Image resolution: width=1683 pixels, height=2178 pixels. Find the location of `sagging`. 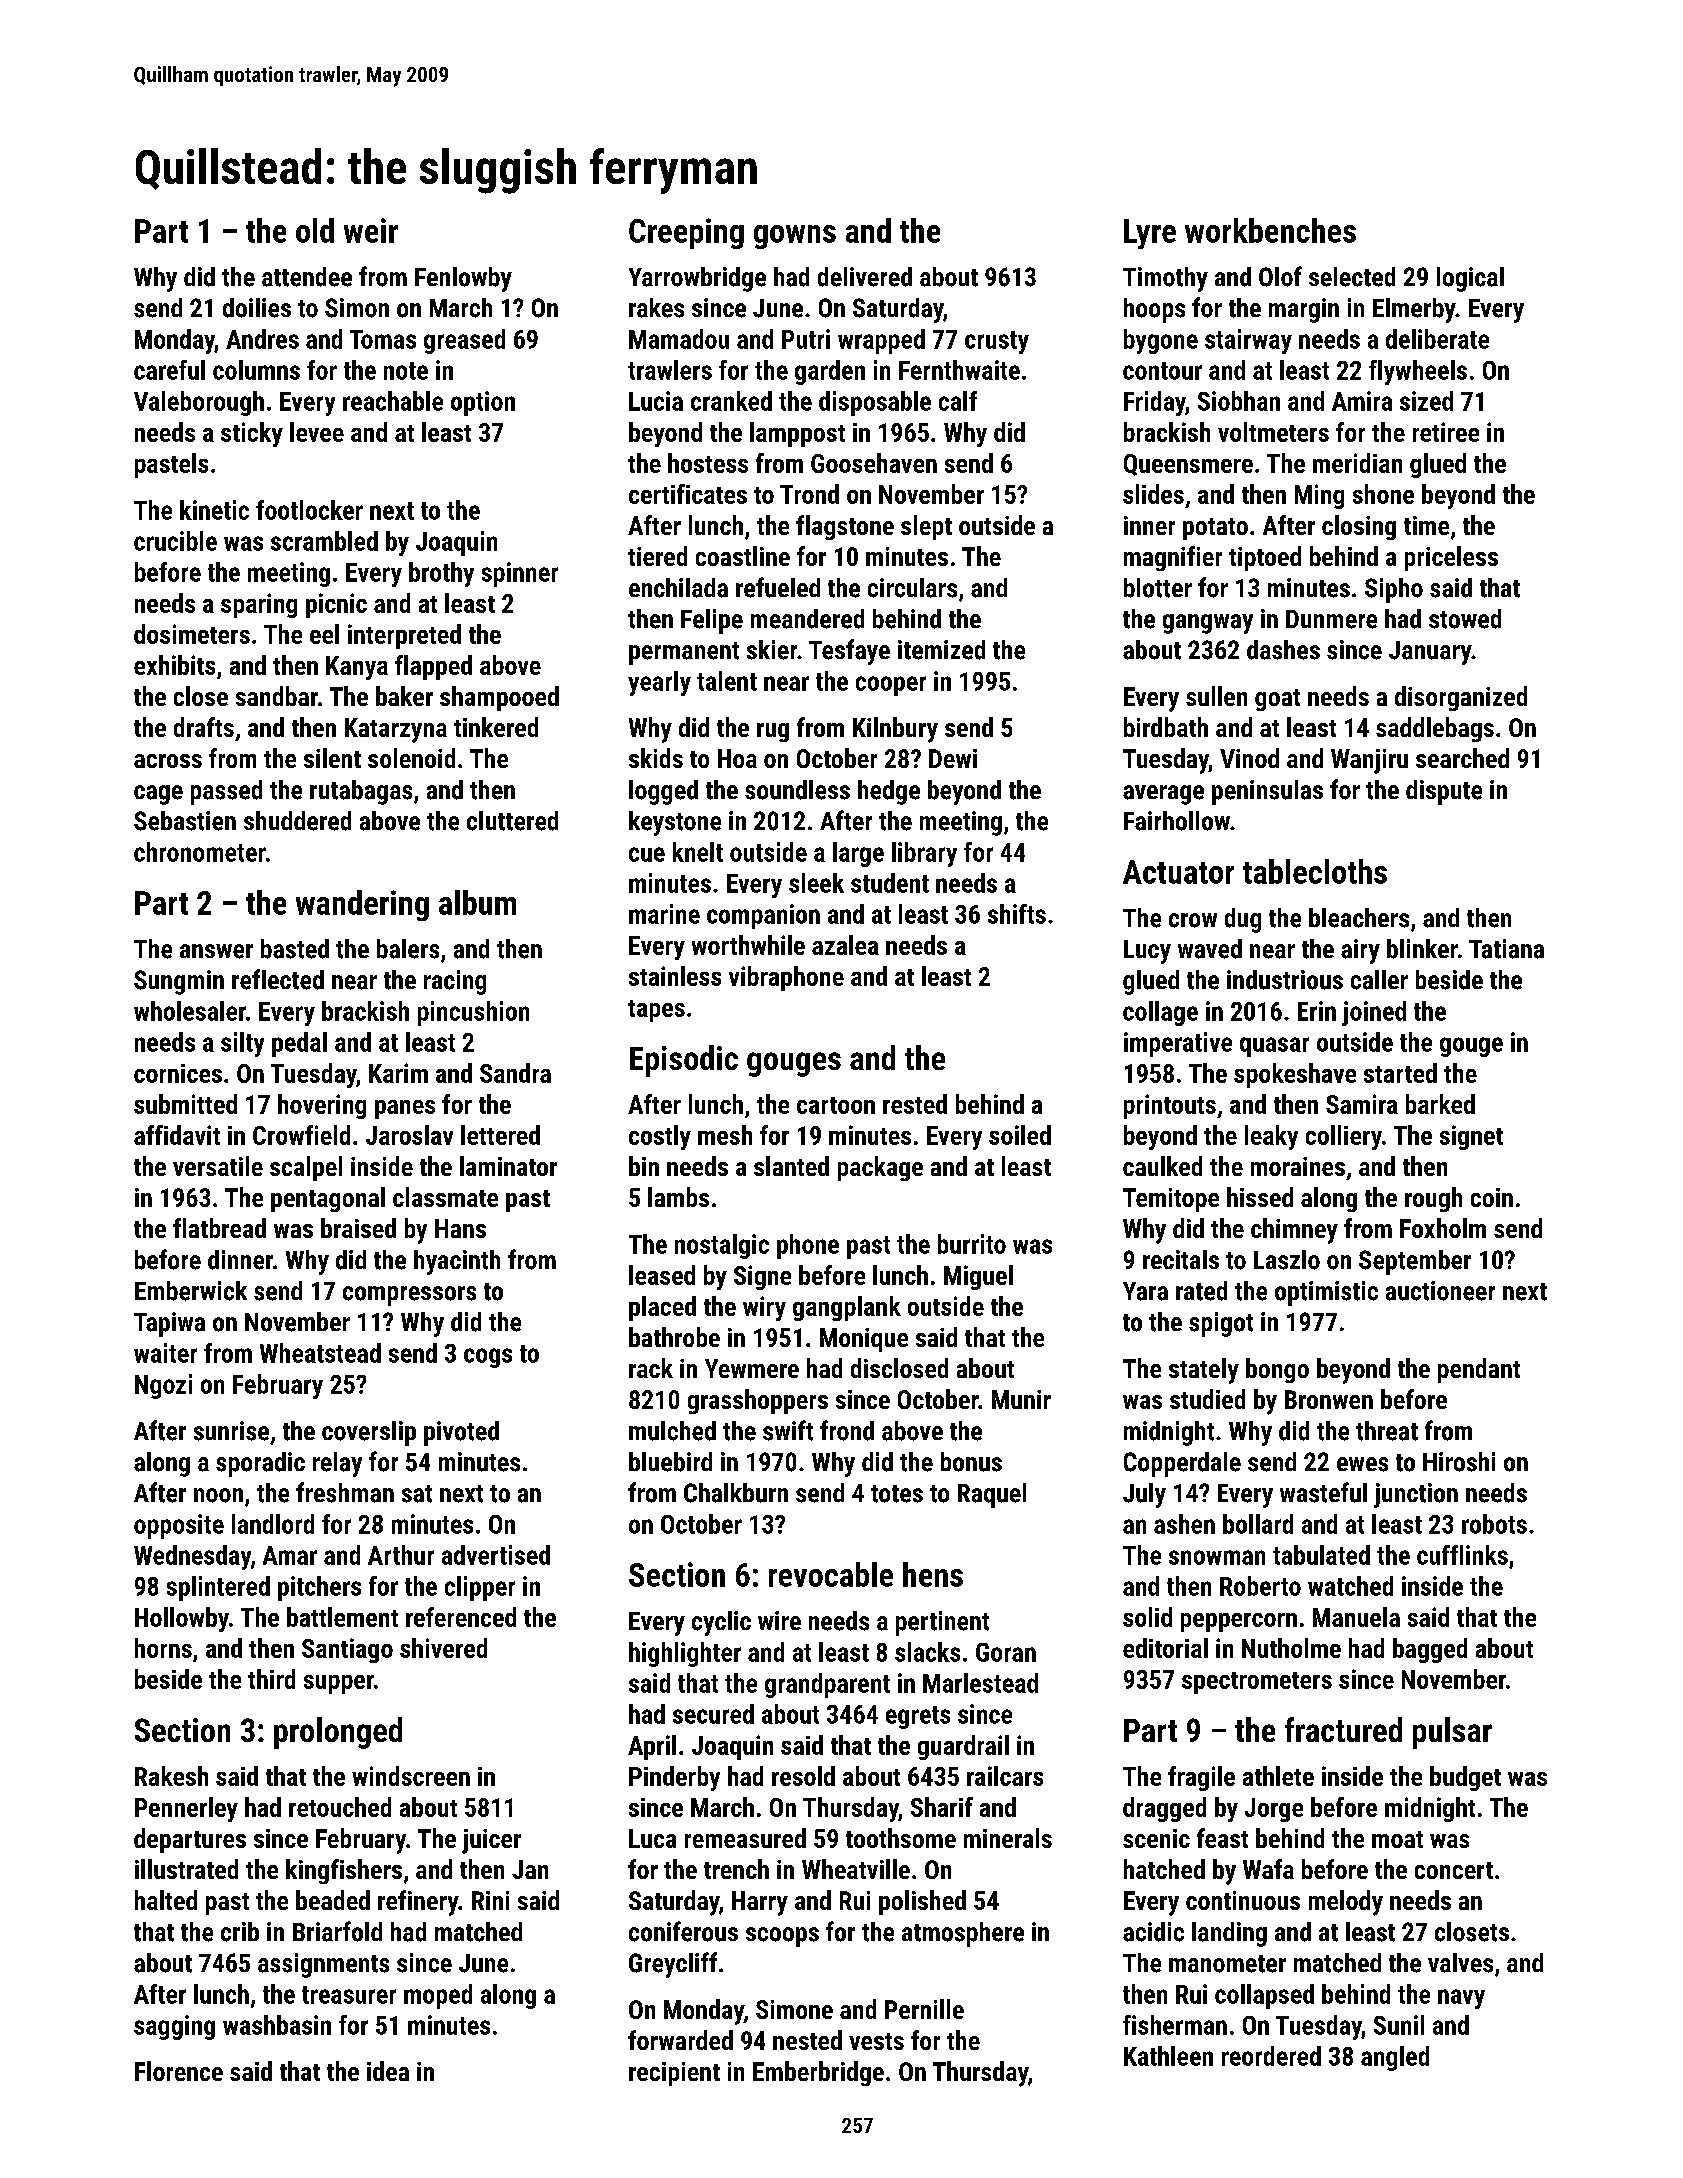

sagging is located at coordinates (174, 2027).
